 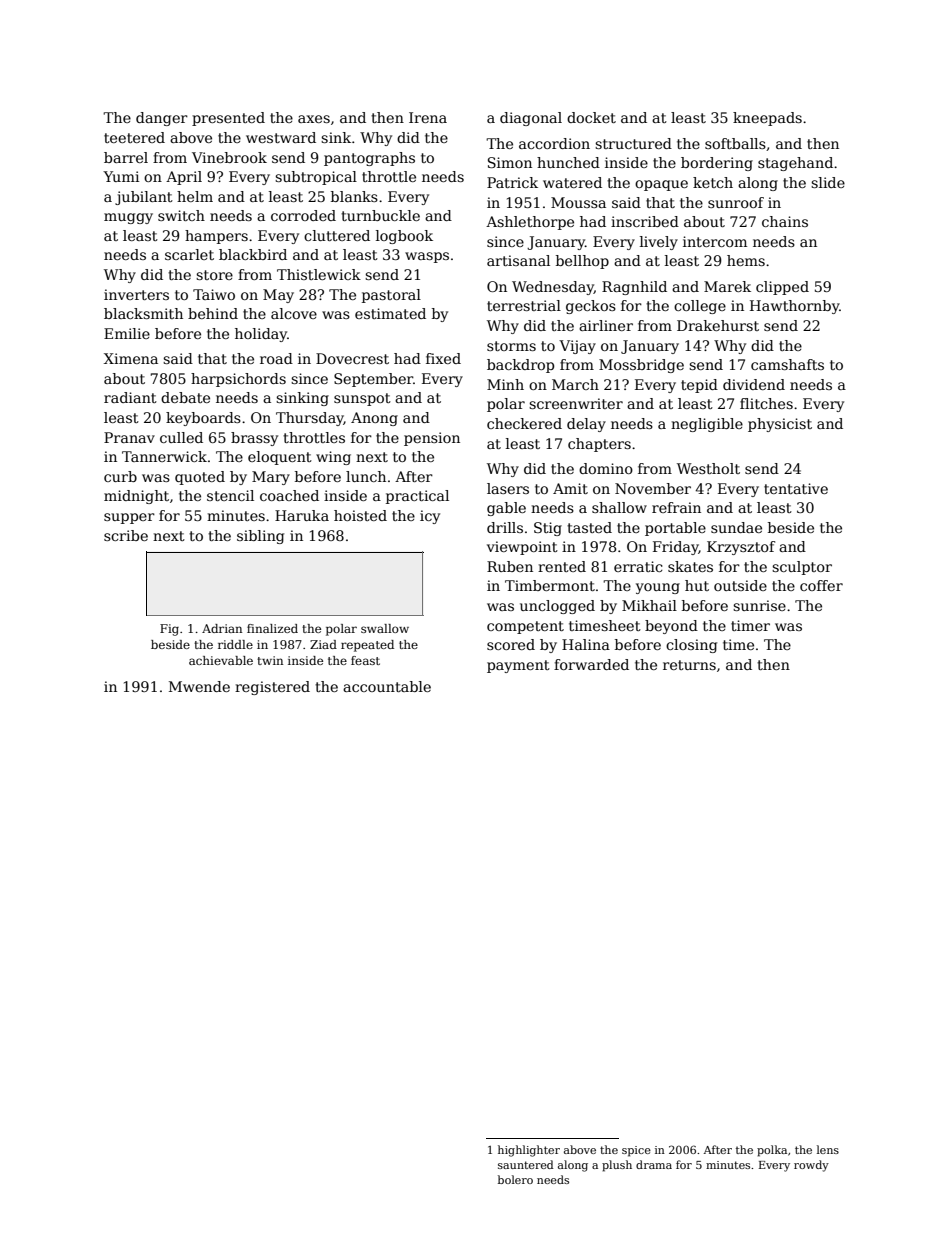 What do you see at coordinates (691, 646) in the screenshot?
I see `closing` at bounding box center [691, 646].
